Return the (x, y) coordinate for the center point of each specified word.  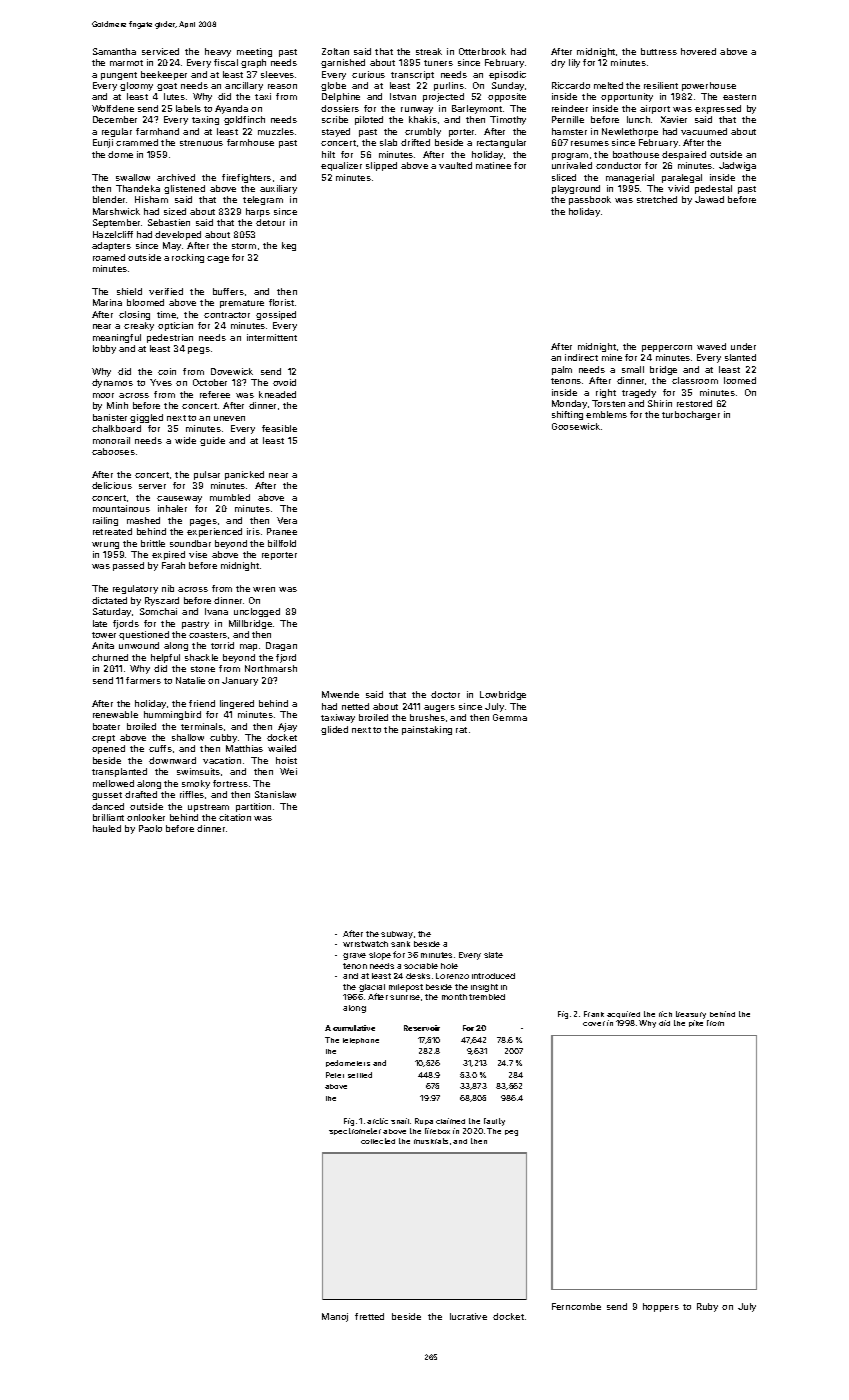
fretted (369, 1316)
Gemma (510, 717)
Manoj (335, 1317)
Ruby (707, 1307)
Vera (287, 520)
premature (242, 304)
